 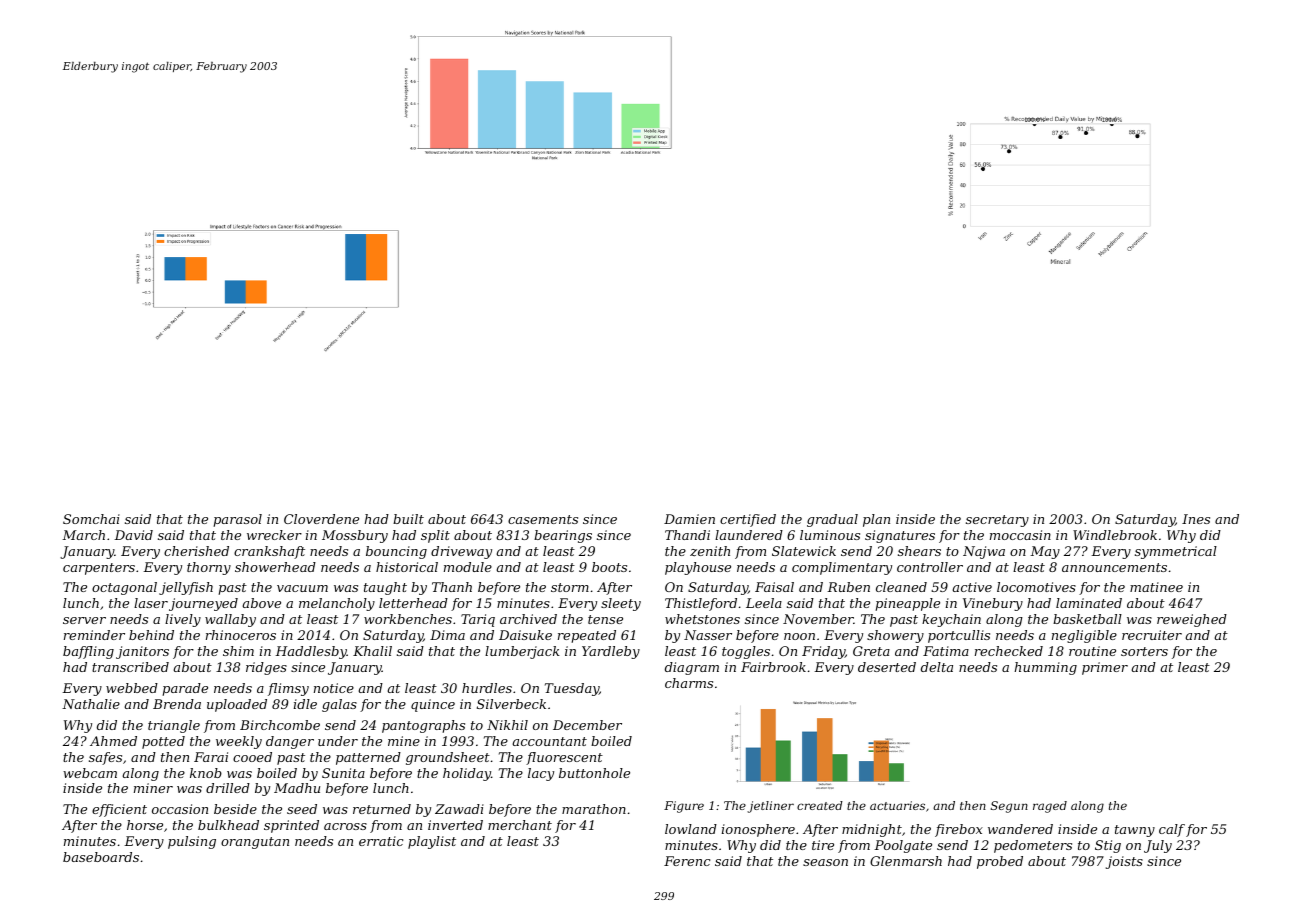 What do you see at coordinates (748, 520) in the page?
I see `certified` at bounding box center [748, 520].
